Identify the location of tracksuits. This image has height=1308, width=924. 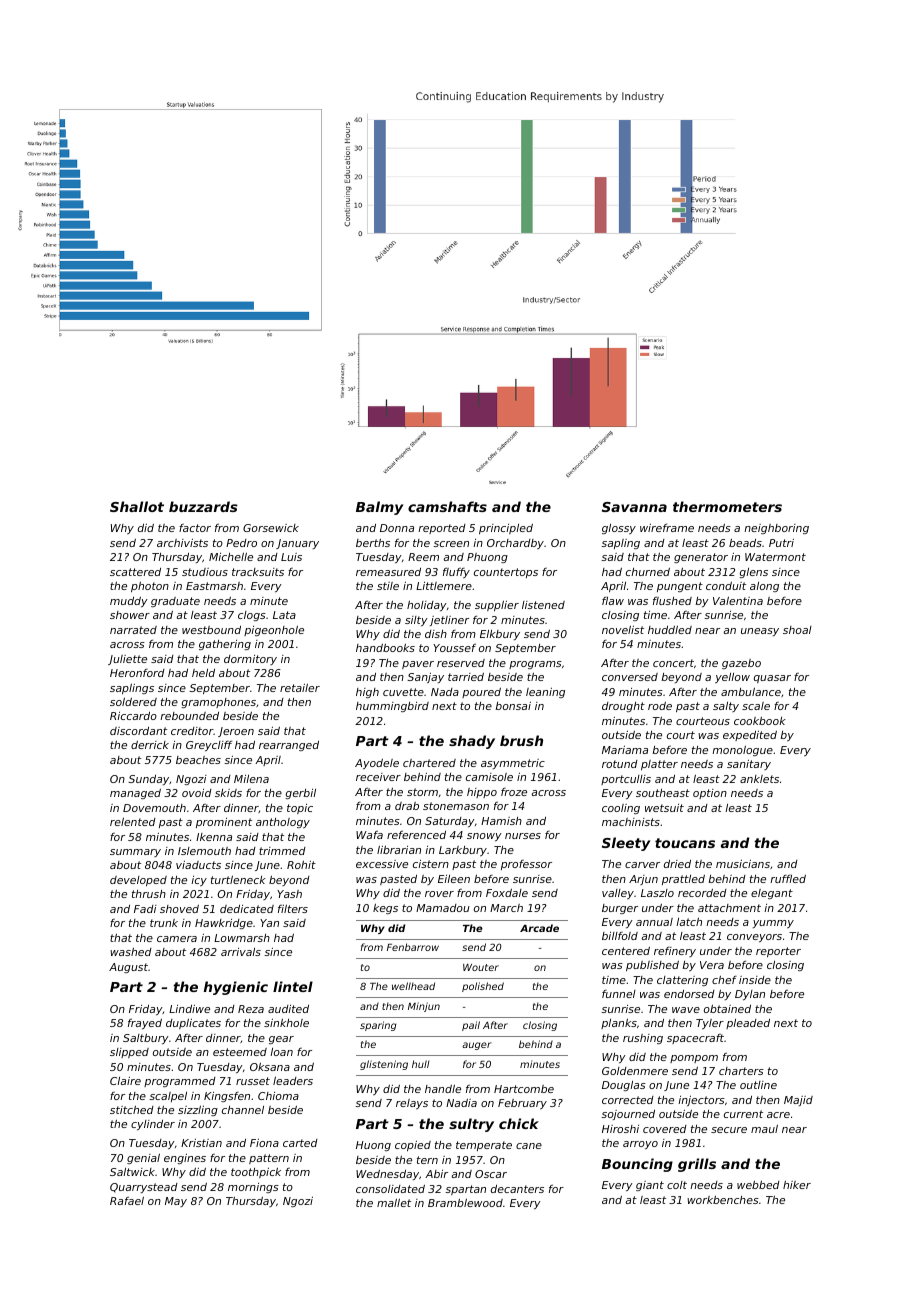
(258, 572).
